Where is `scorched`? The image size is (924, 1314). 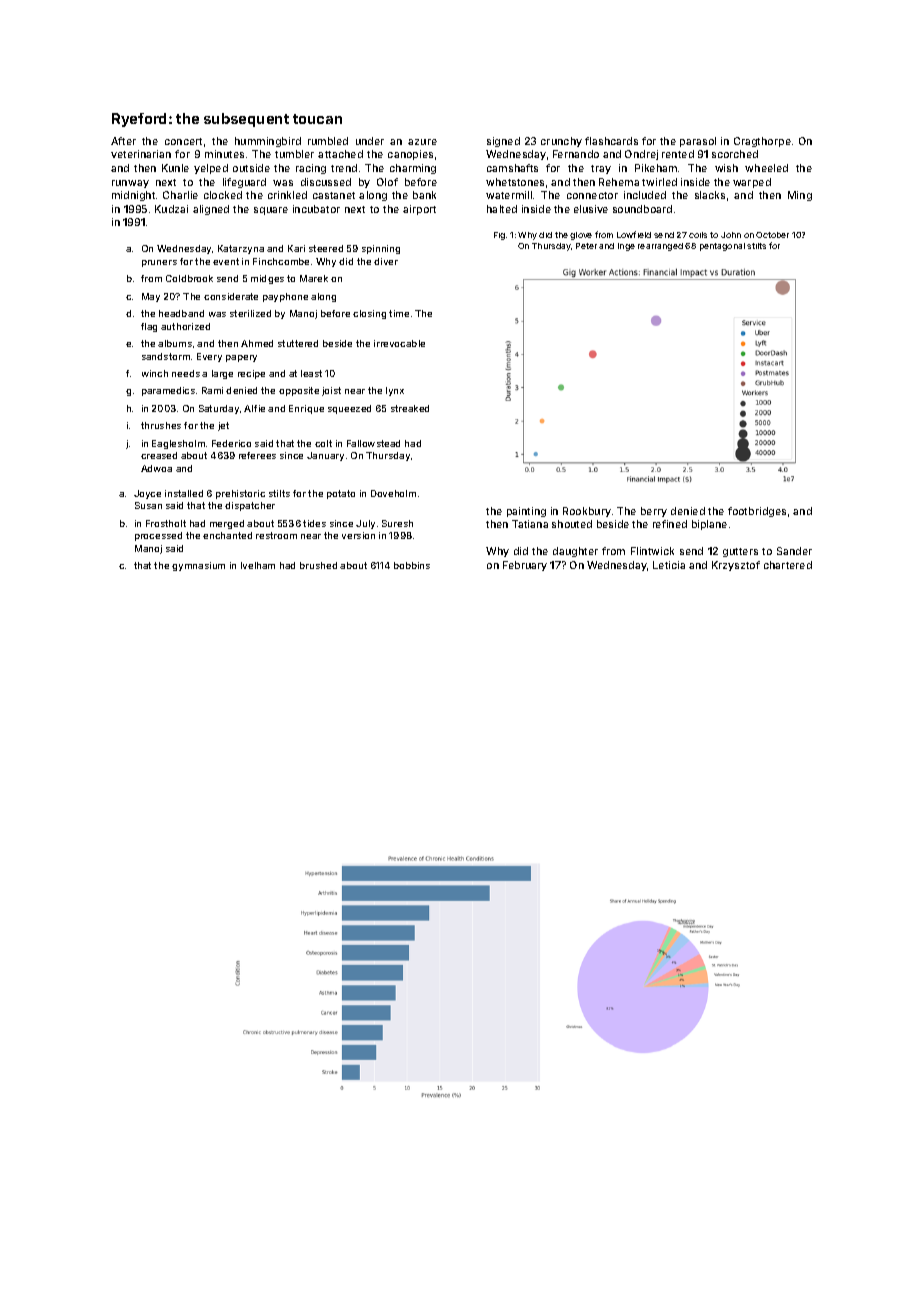
scorched is located at coordinates (735, 154).
